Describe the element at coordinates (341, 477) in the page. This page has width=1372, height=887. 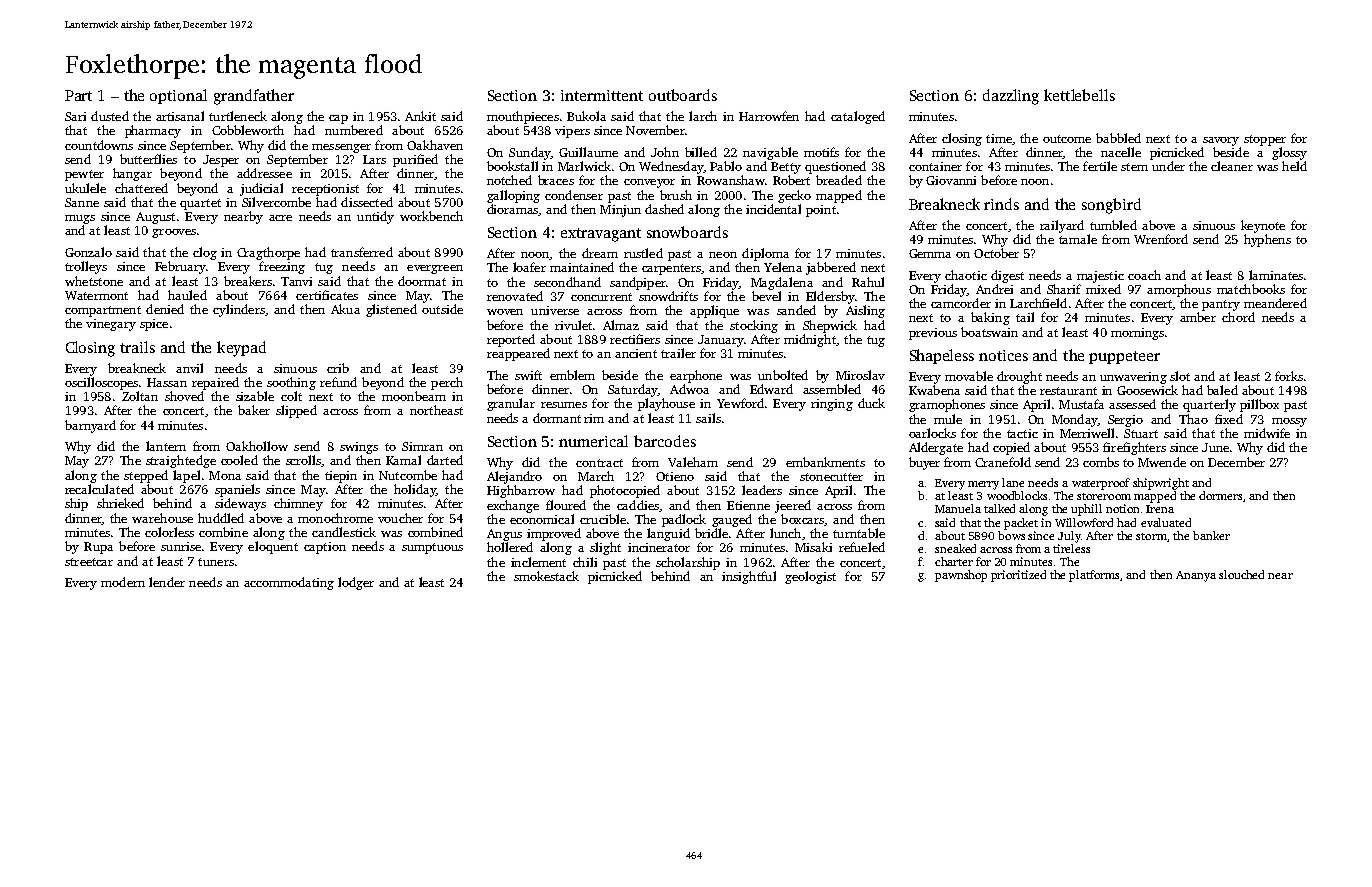
I see `tiepin` at that location.
